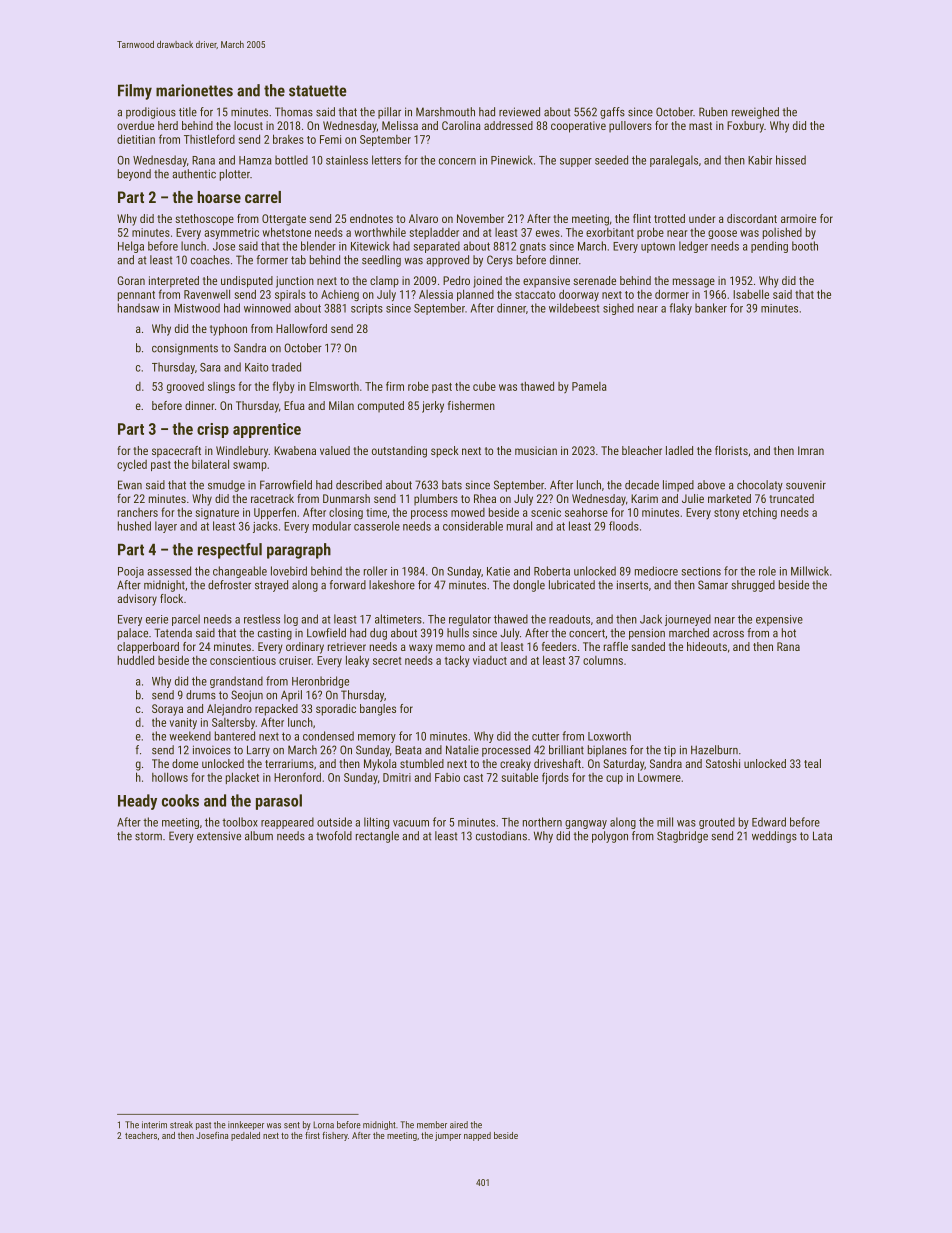  Describe the element at coordinates (181, 1125) in the image. I see `streak` at that location.
